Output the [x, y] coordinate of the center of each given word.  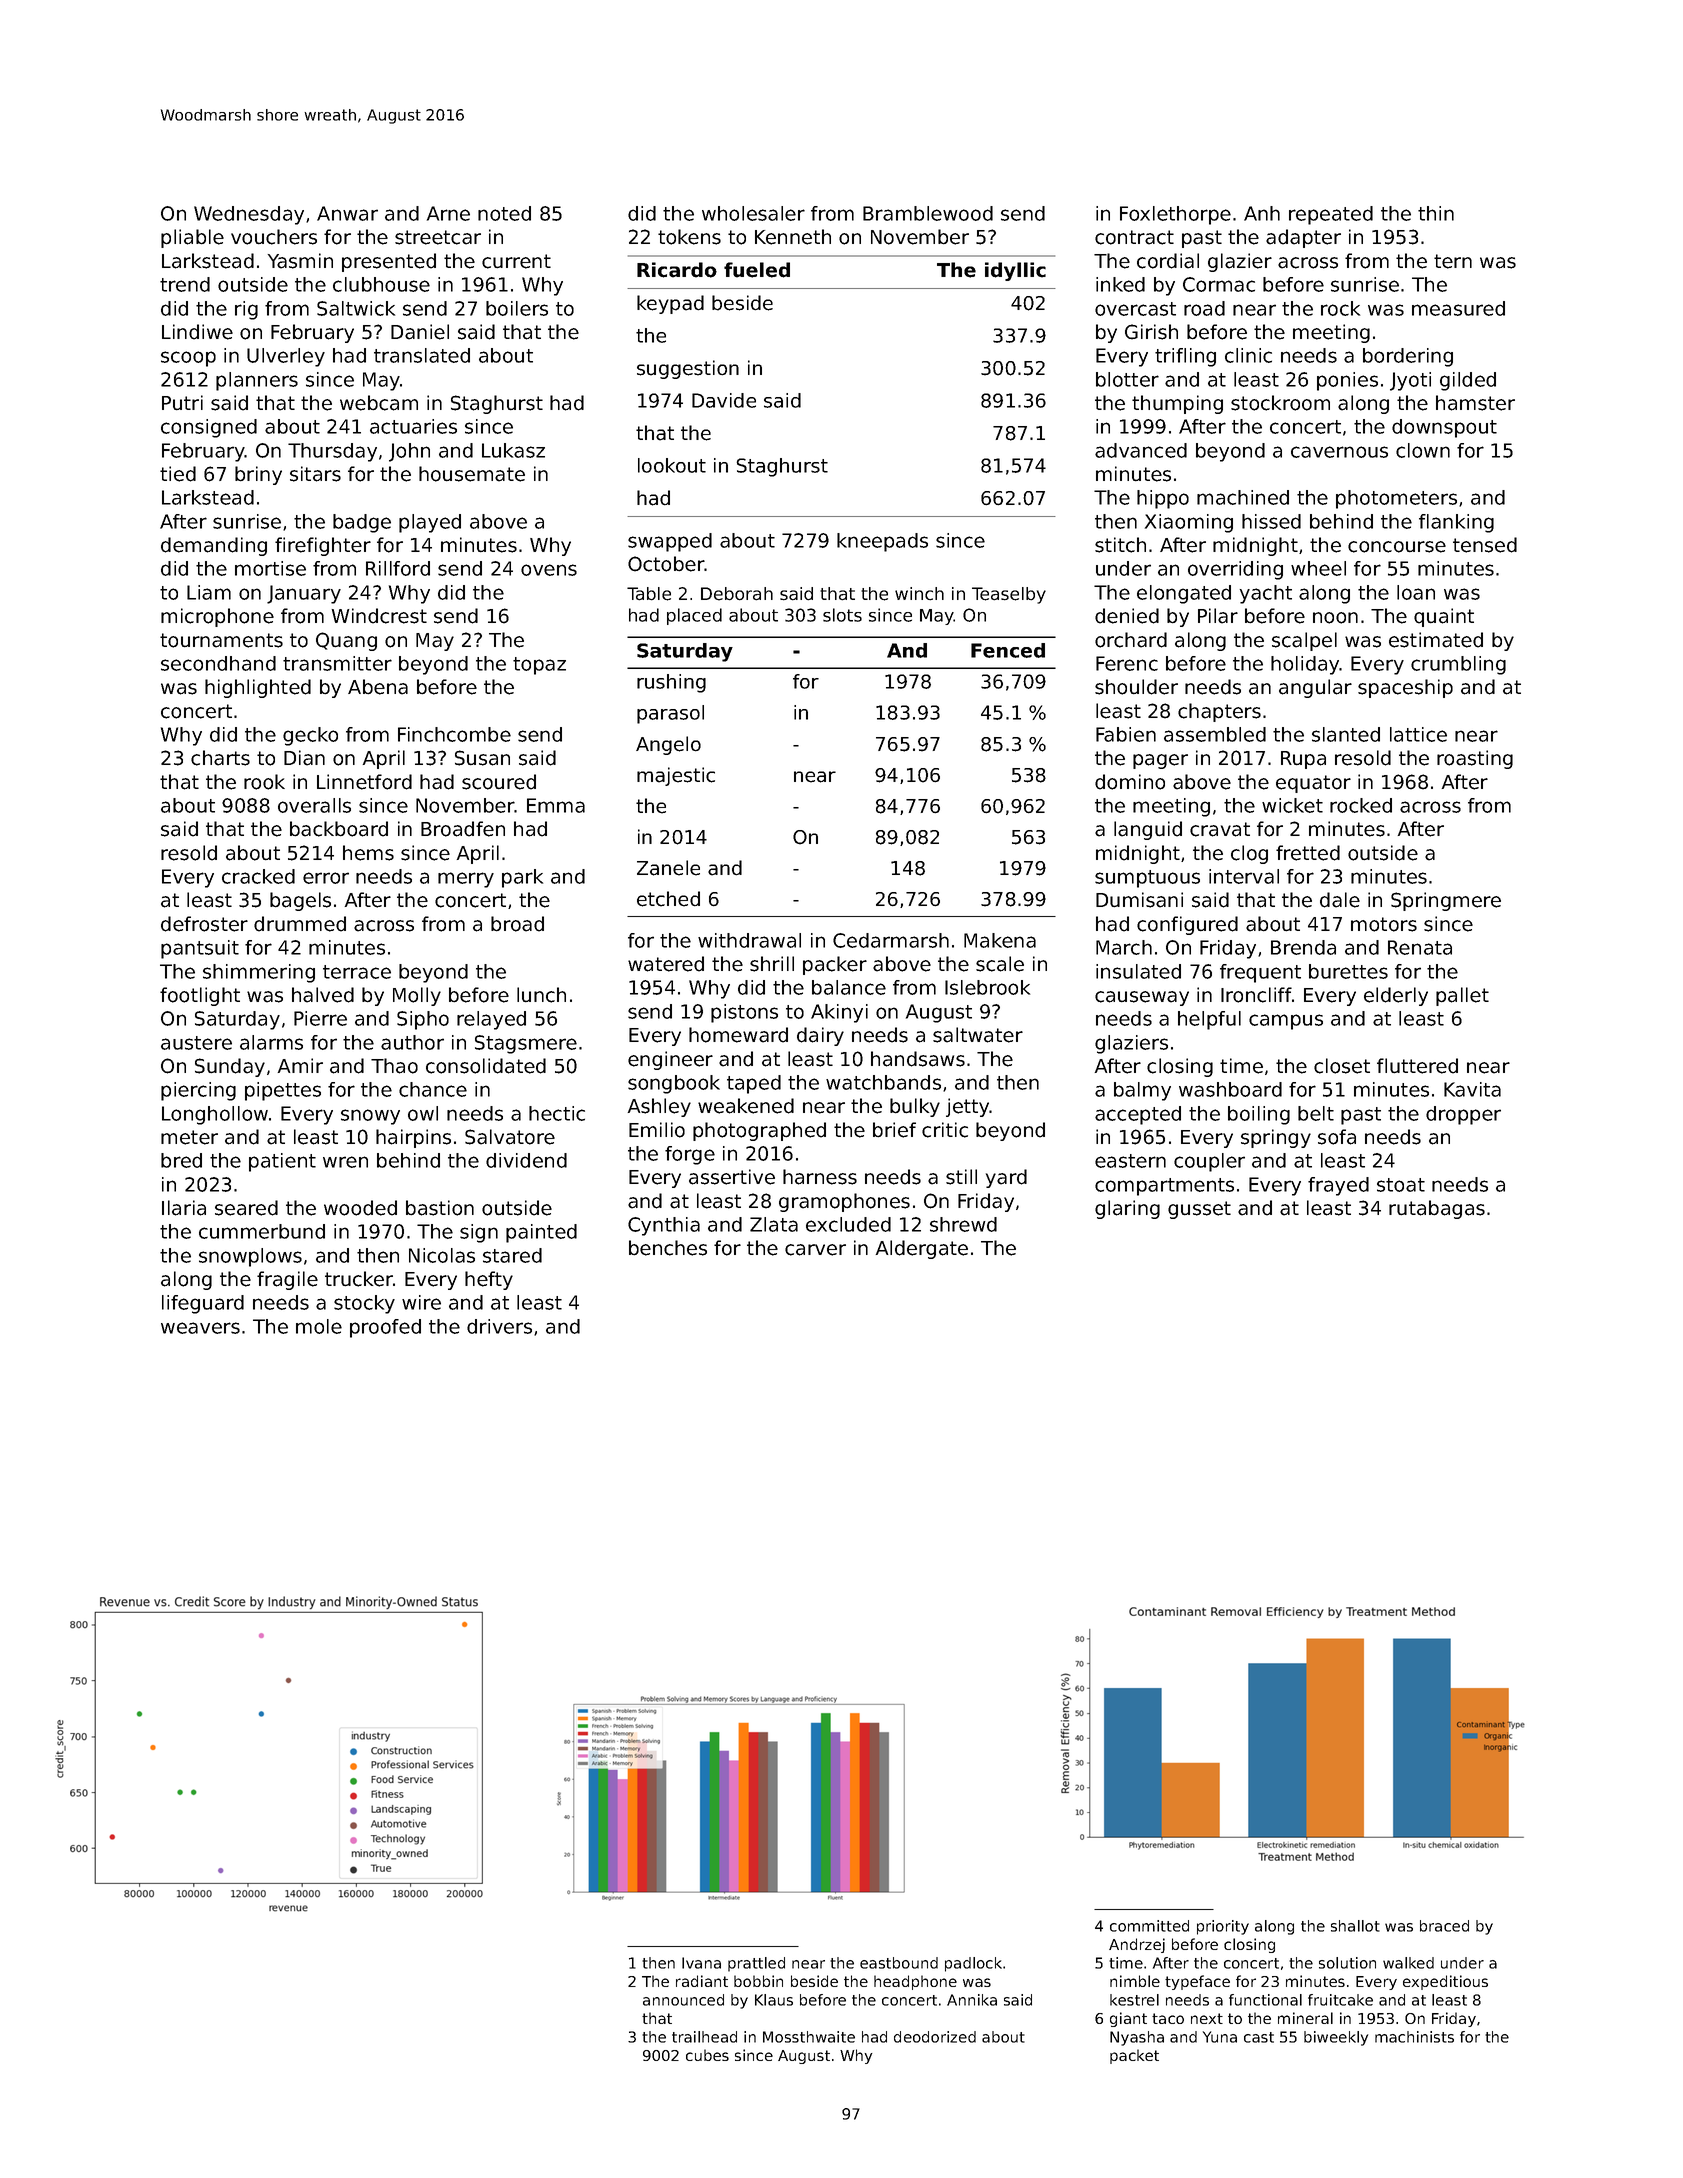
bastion [440, 1208]
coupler [1209, 1162]
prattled [756, 1964]
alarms [271, 1042]
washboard [1230, 1089]
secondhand [218, 663]
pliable [192, 238]
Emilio [657, 1130]
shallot [1355, 1926]
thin [1436, 213]
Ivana [701, 1963]
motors [1384, 924]
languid [1148, 830]
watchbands [883, 1082]
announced [683, 2000]
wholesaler [753, 213]
